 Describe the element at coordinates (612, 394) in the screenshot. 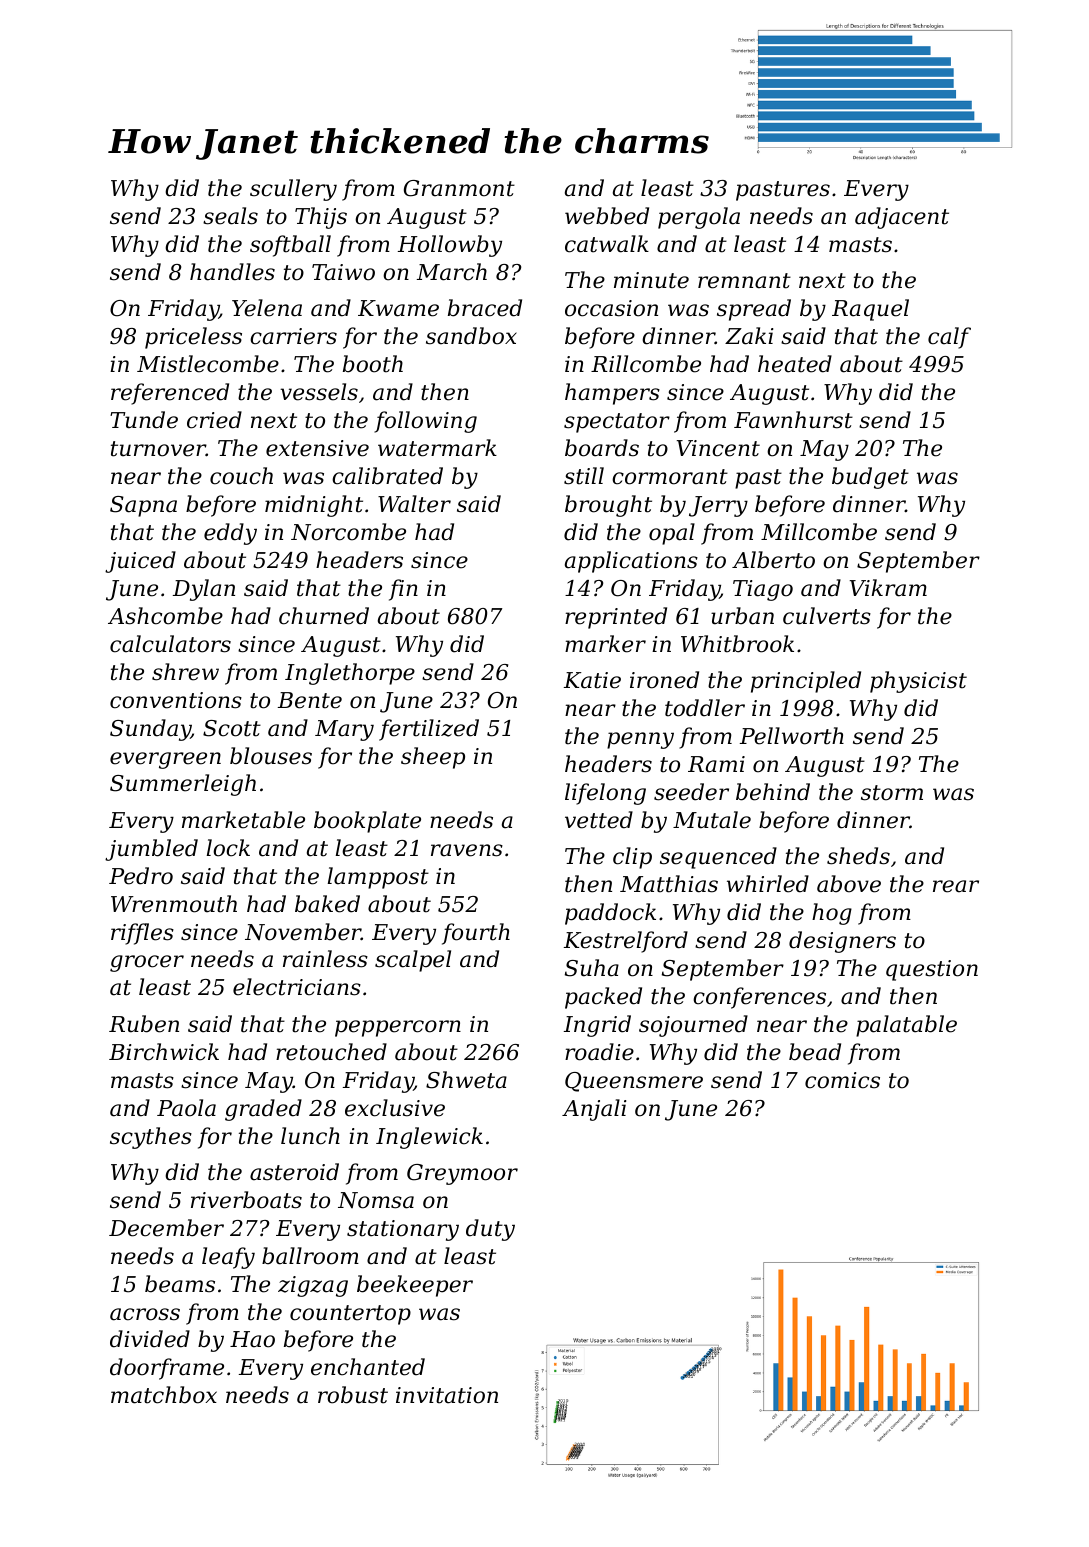

I see `hampers` at that location.
